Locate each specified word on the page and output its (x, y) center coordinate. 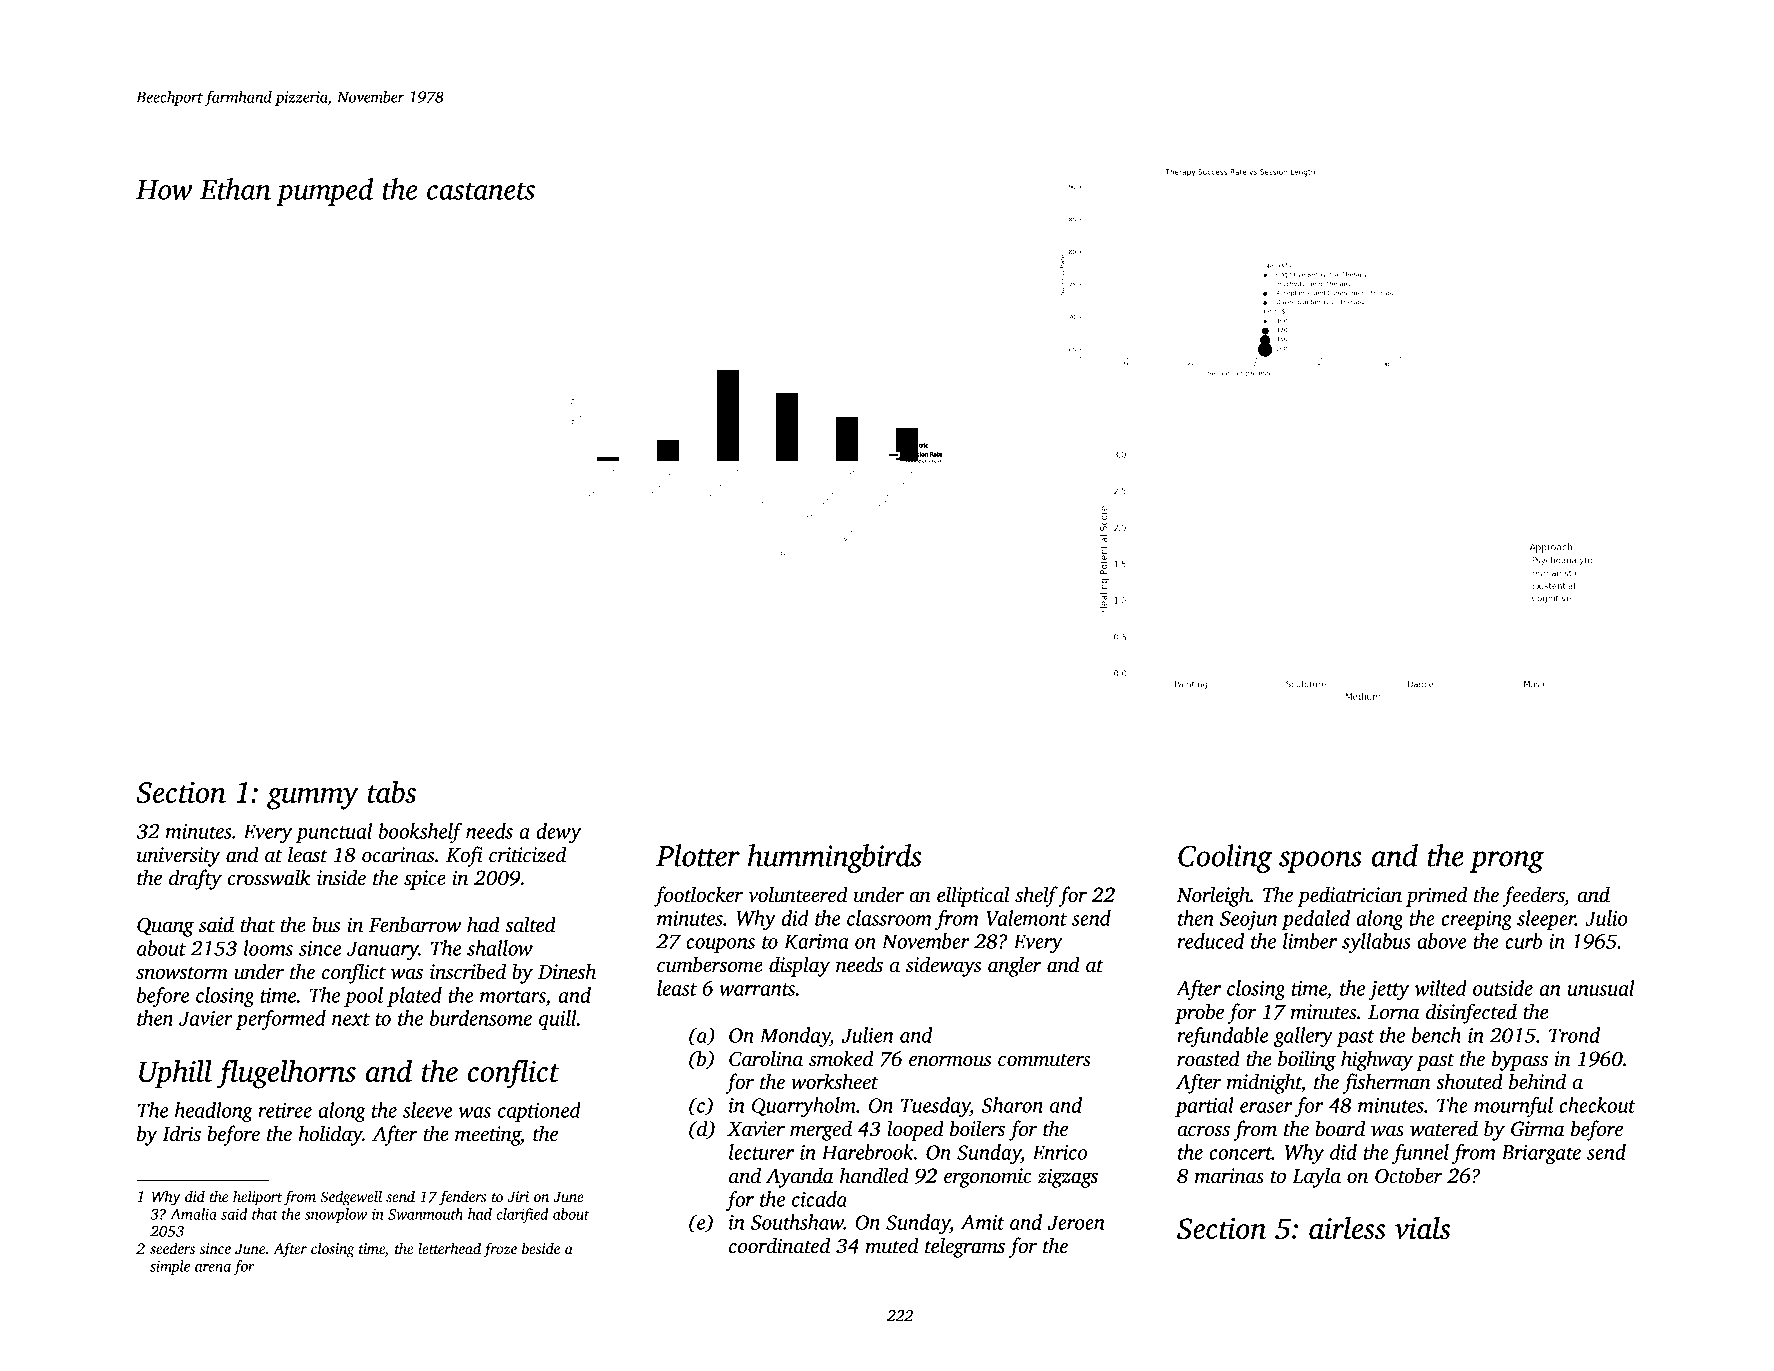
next (351, 1019)
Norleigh (1213, 896)
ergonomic (987, 1178)
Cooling (1225, 858)
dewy (558, 833)
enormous (950, 1061)
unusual (1601, 988)
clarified (522, 1215)
